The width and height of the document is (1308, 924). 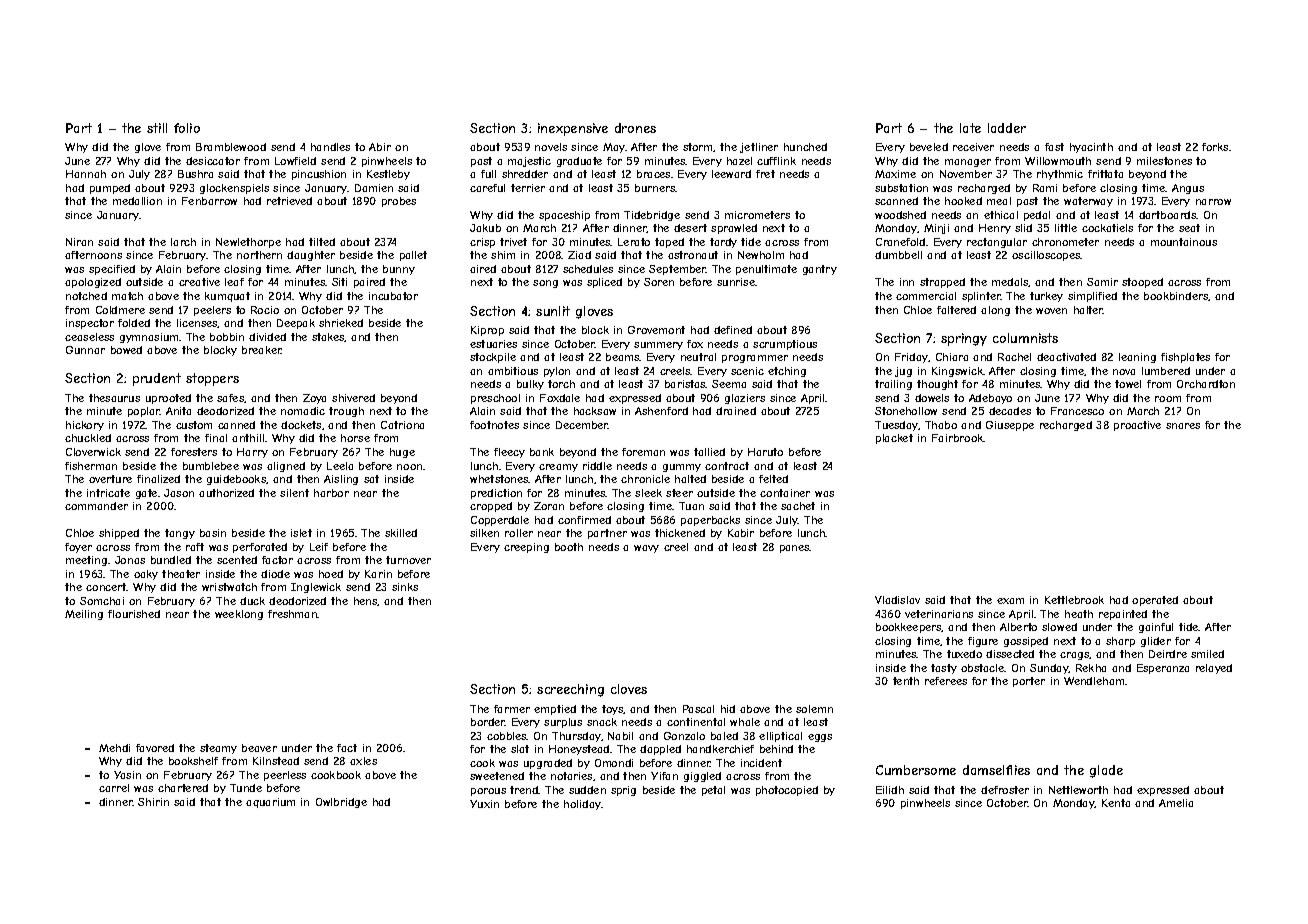 I want to click on room, so click(x=1168, y=399).
